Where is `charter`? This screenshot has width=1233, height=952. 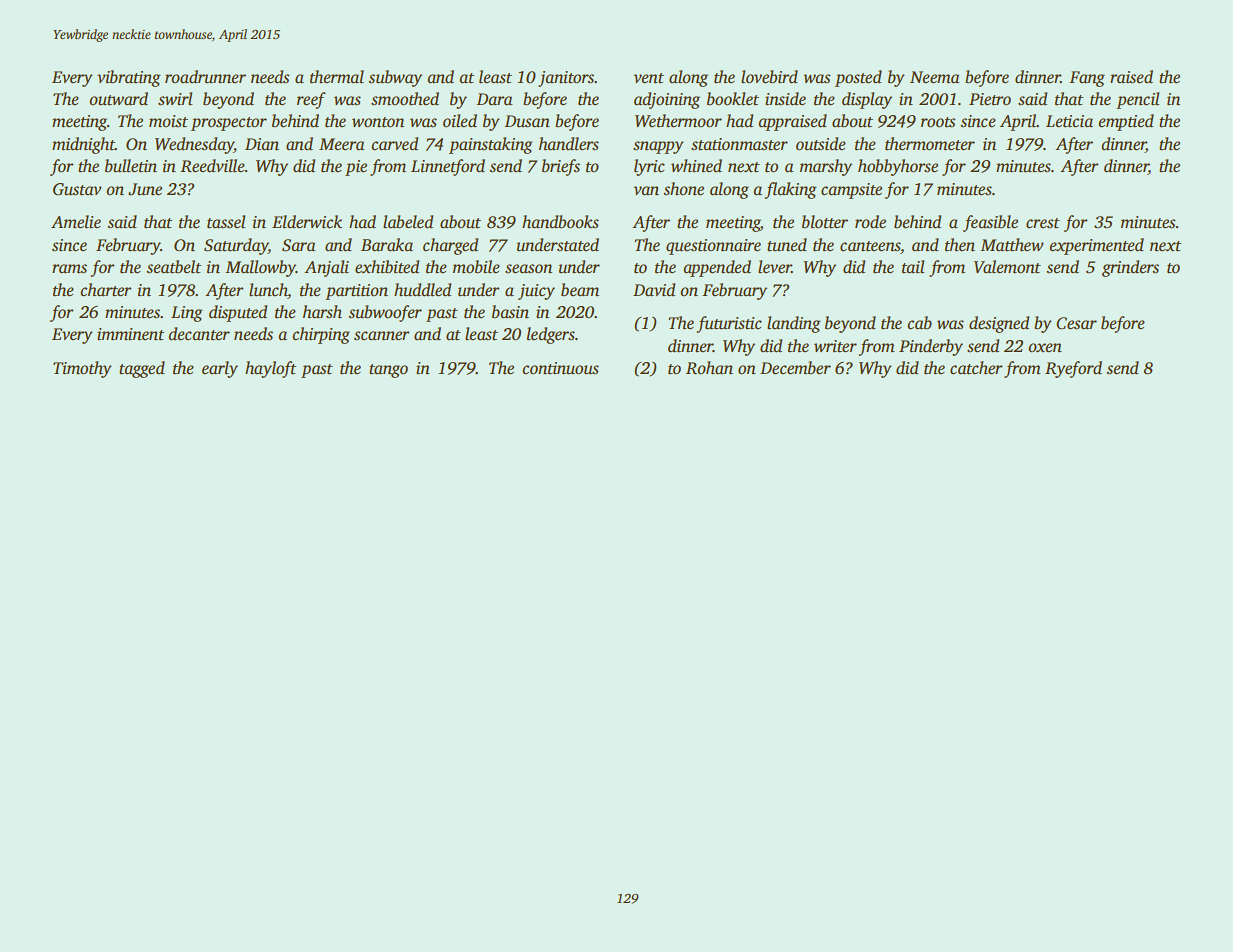
charter is located at coordinates (106, 290).
